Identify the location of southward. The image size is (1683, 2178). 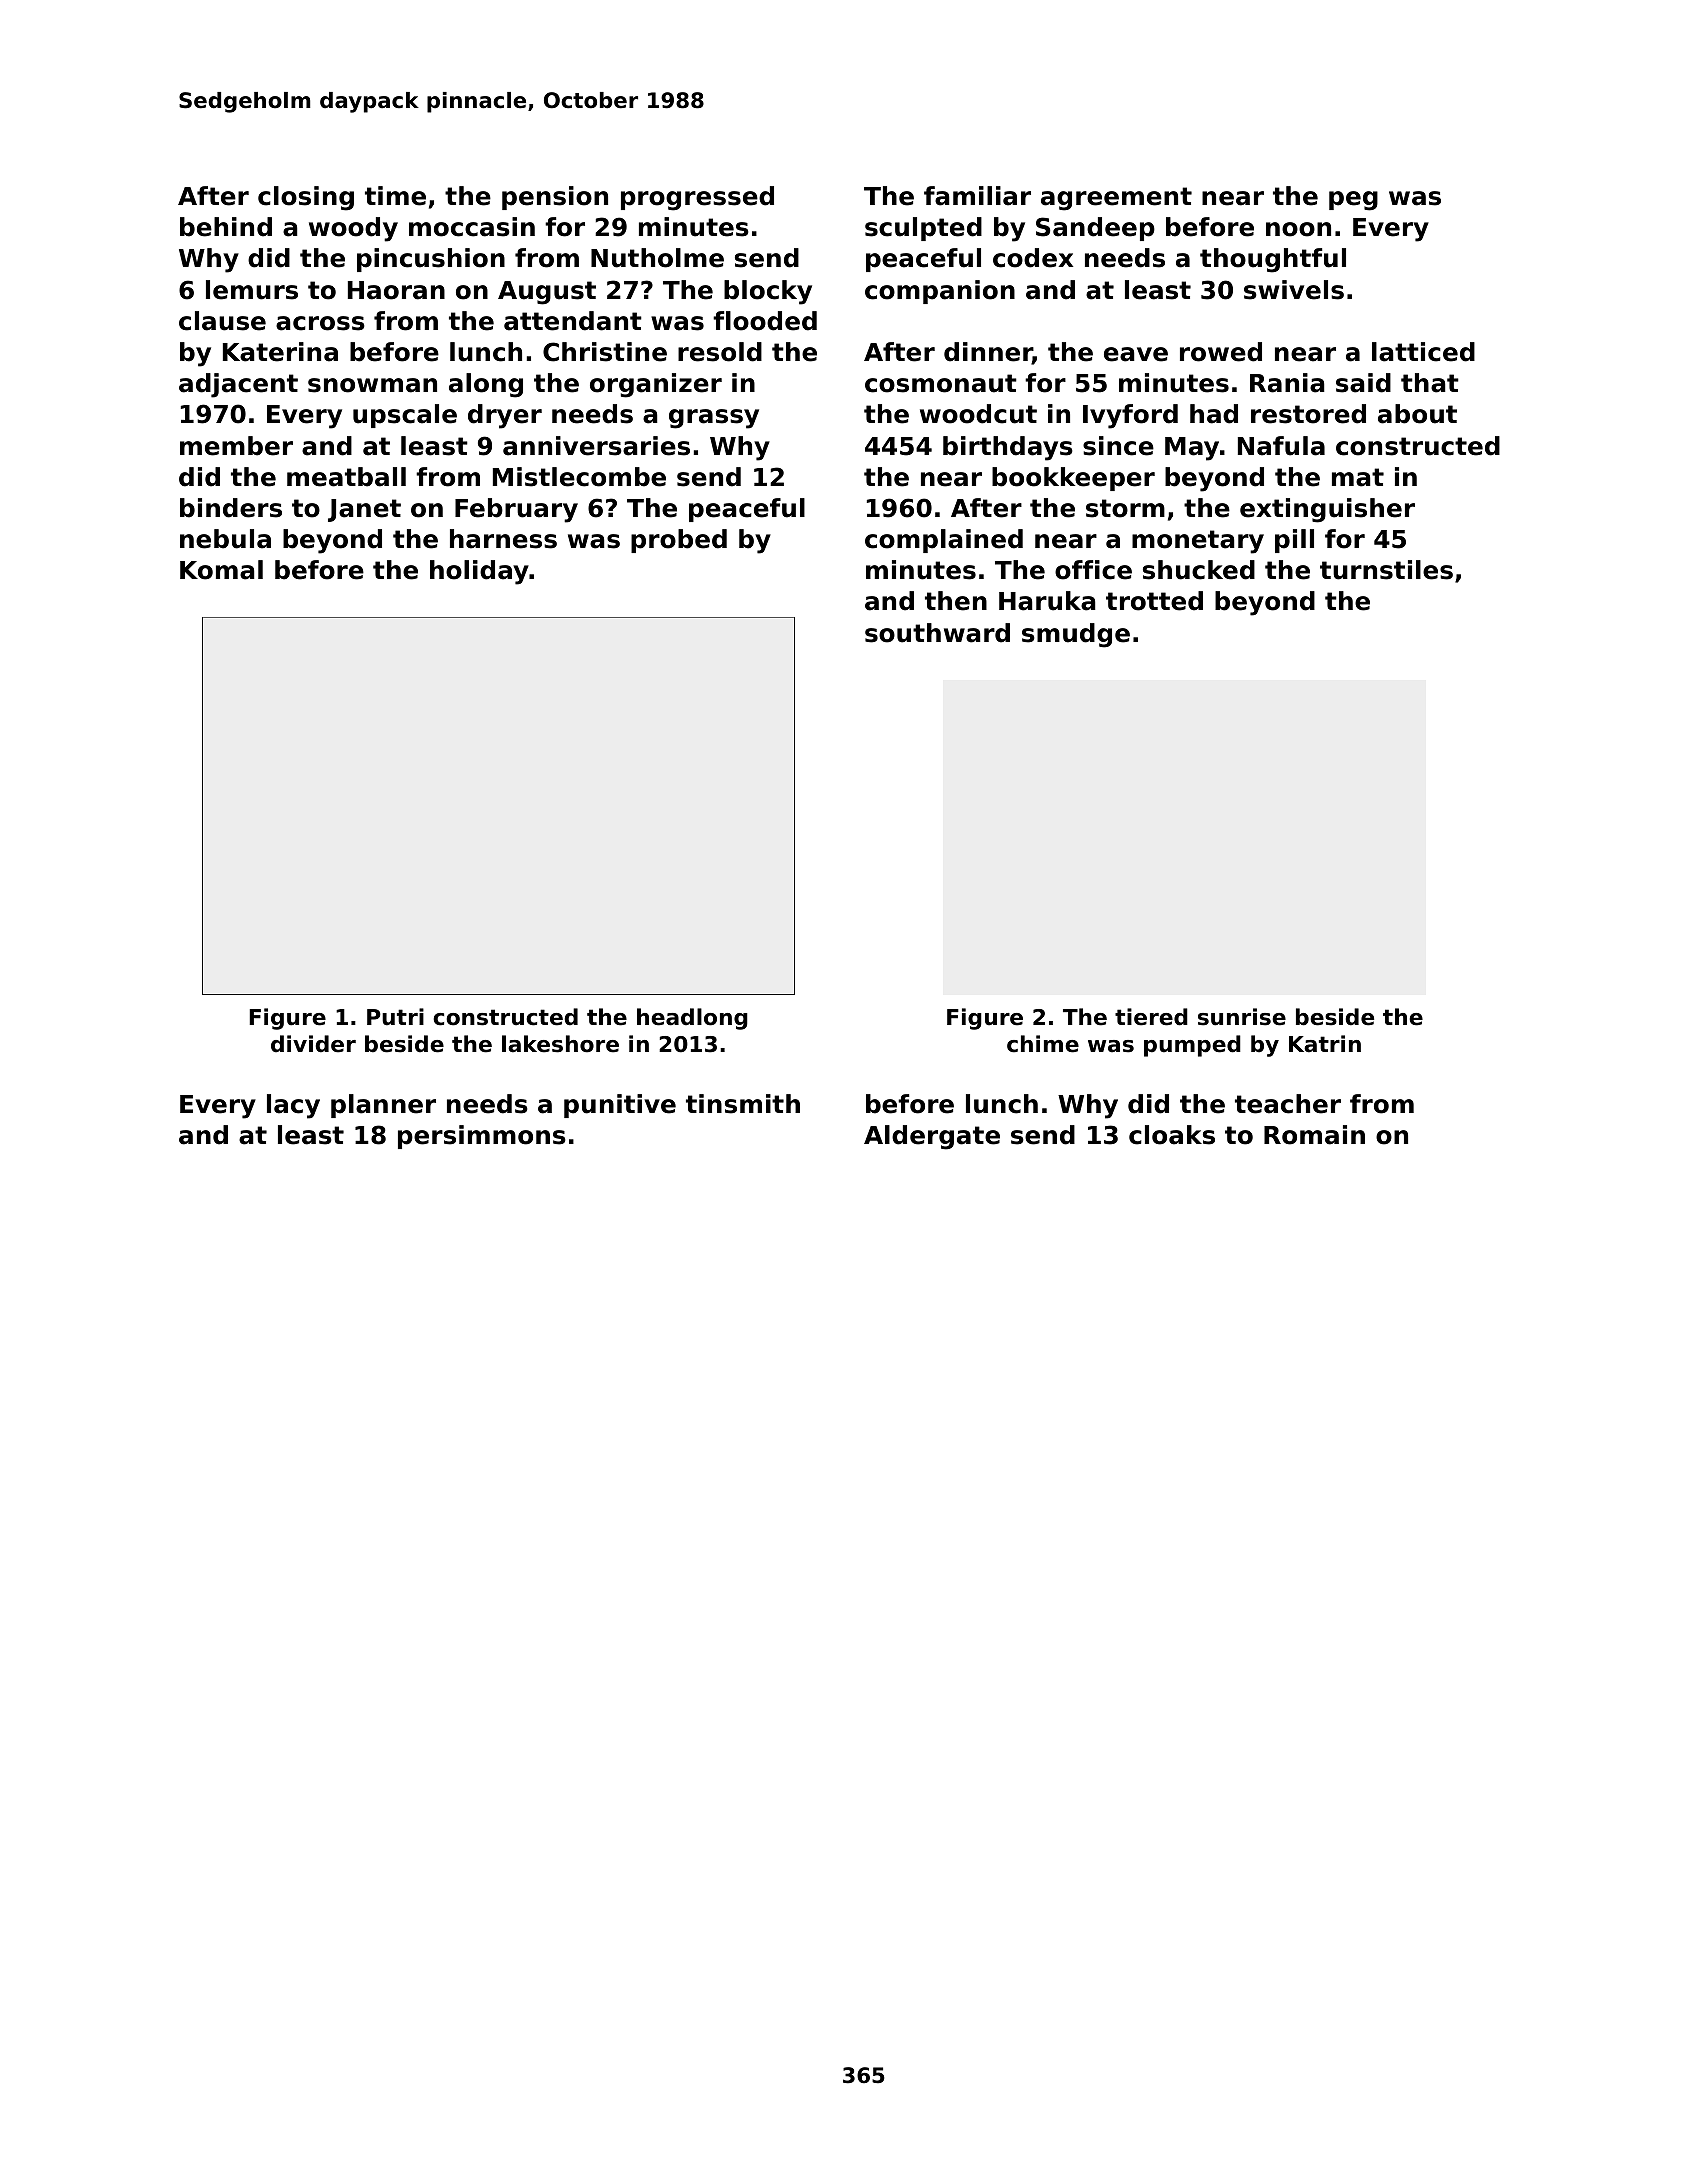
(937, 633).
